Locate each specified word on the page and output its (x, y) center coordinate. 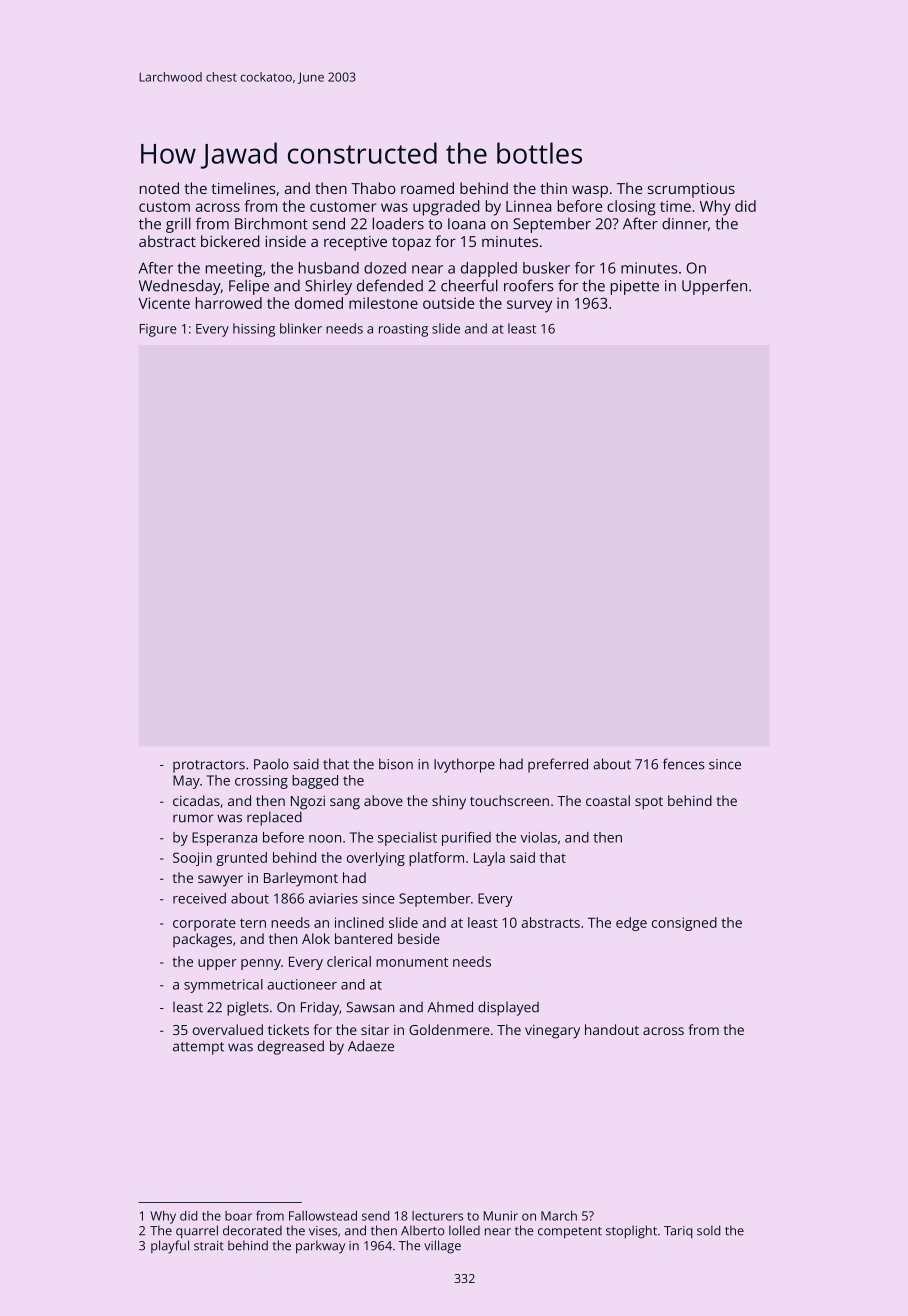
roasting (403, 330)
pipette (635, 287)
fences (683, 764)
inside (286, 241)
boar (238, 1216)
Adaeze (371, 1046)
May (186, 782)
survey (529, 306)
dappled (489, 269)
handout (612, 1029)
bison (396, 764)
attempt (198, 1048)
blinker (301, 328)
